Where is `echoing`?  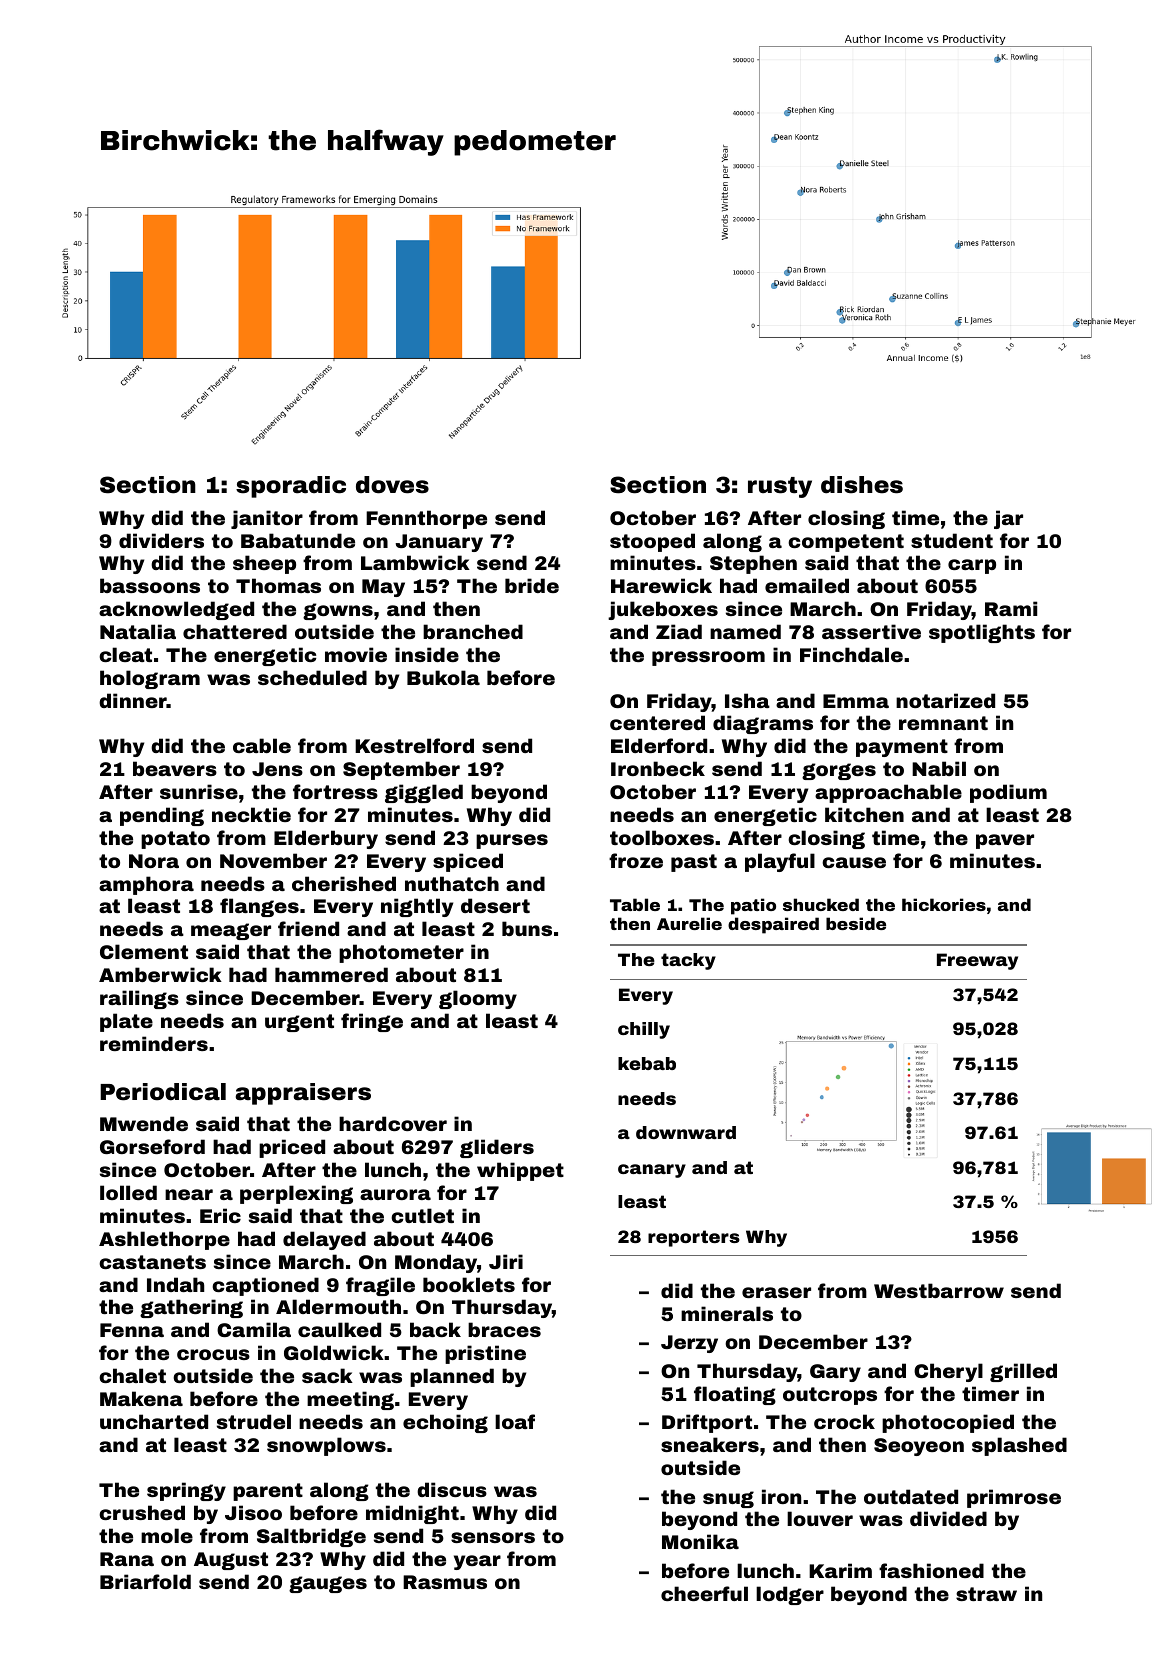
echoing is located at coordinates (445, 1423).
